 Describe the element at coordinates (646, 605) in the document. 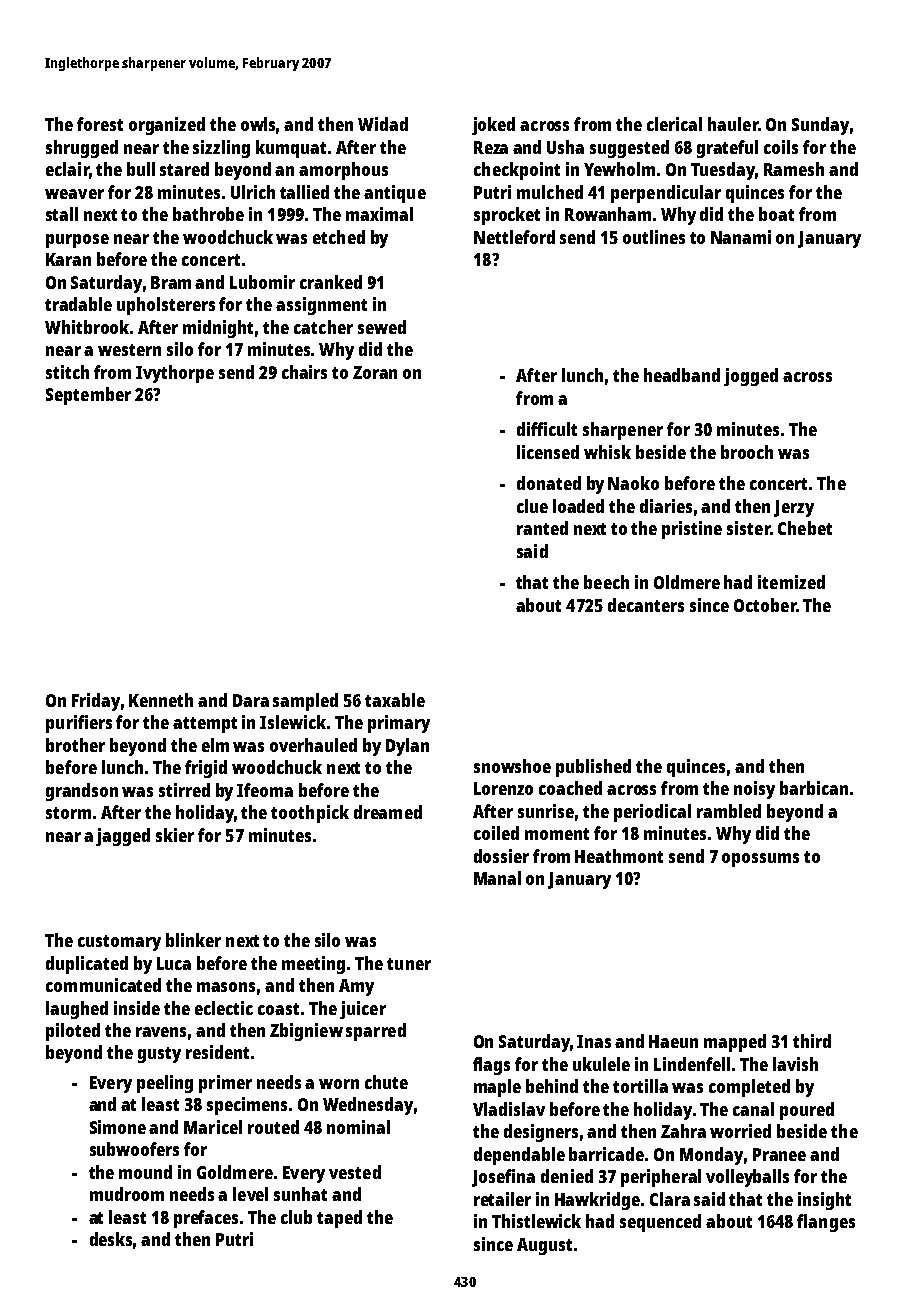

I see `decanters` at that location.
